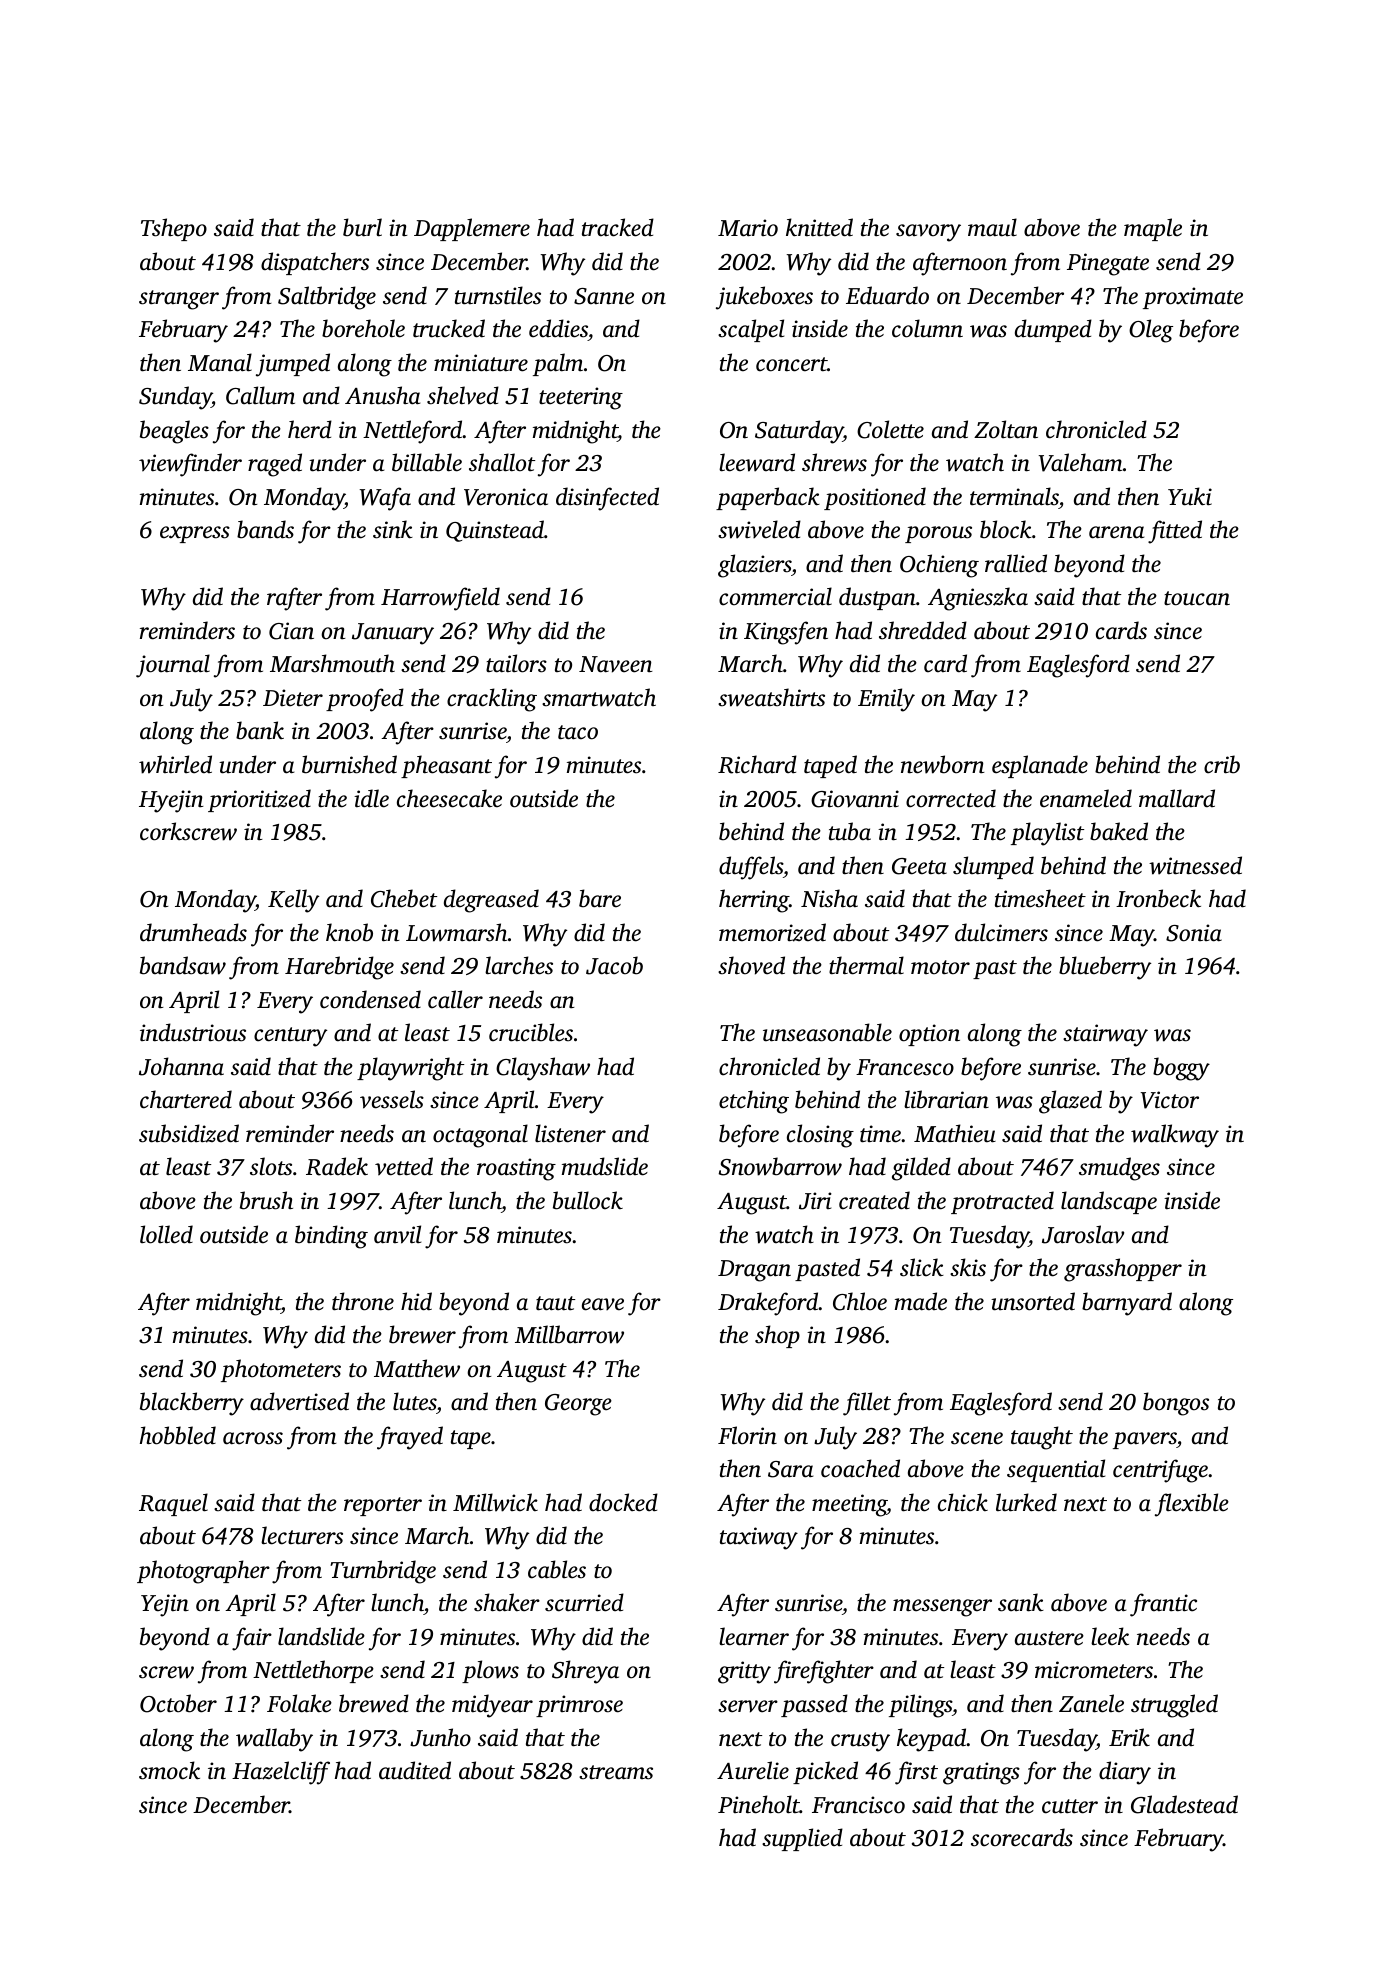 This image has width=1386, height=1969. Describe the element at coordinates (819, 227) in the image. I see `knitted` at that location.
